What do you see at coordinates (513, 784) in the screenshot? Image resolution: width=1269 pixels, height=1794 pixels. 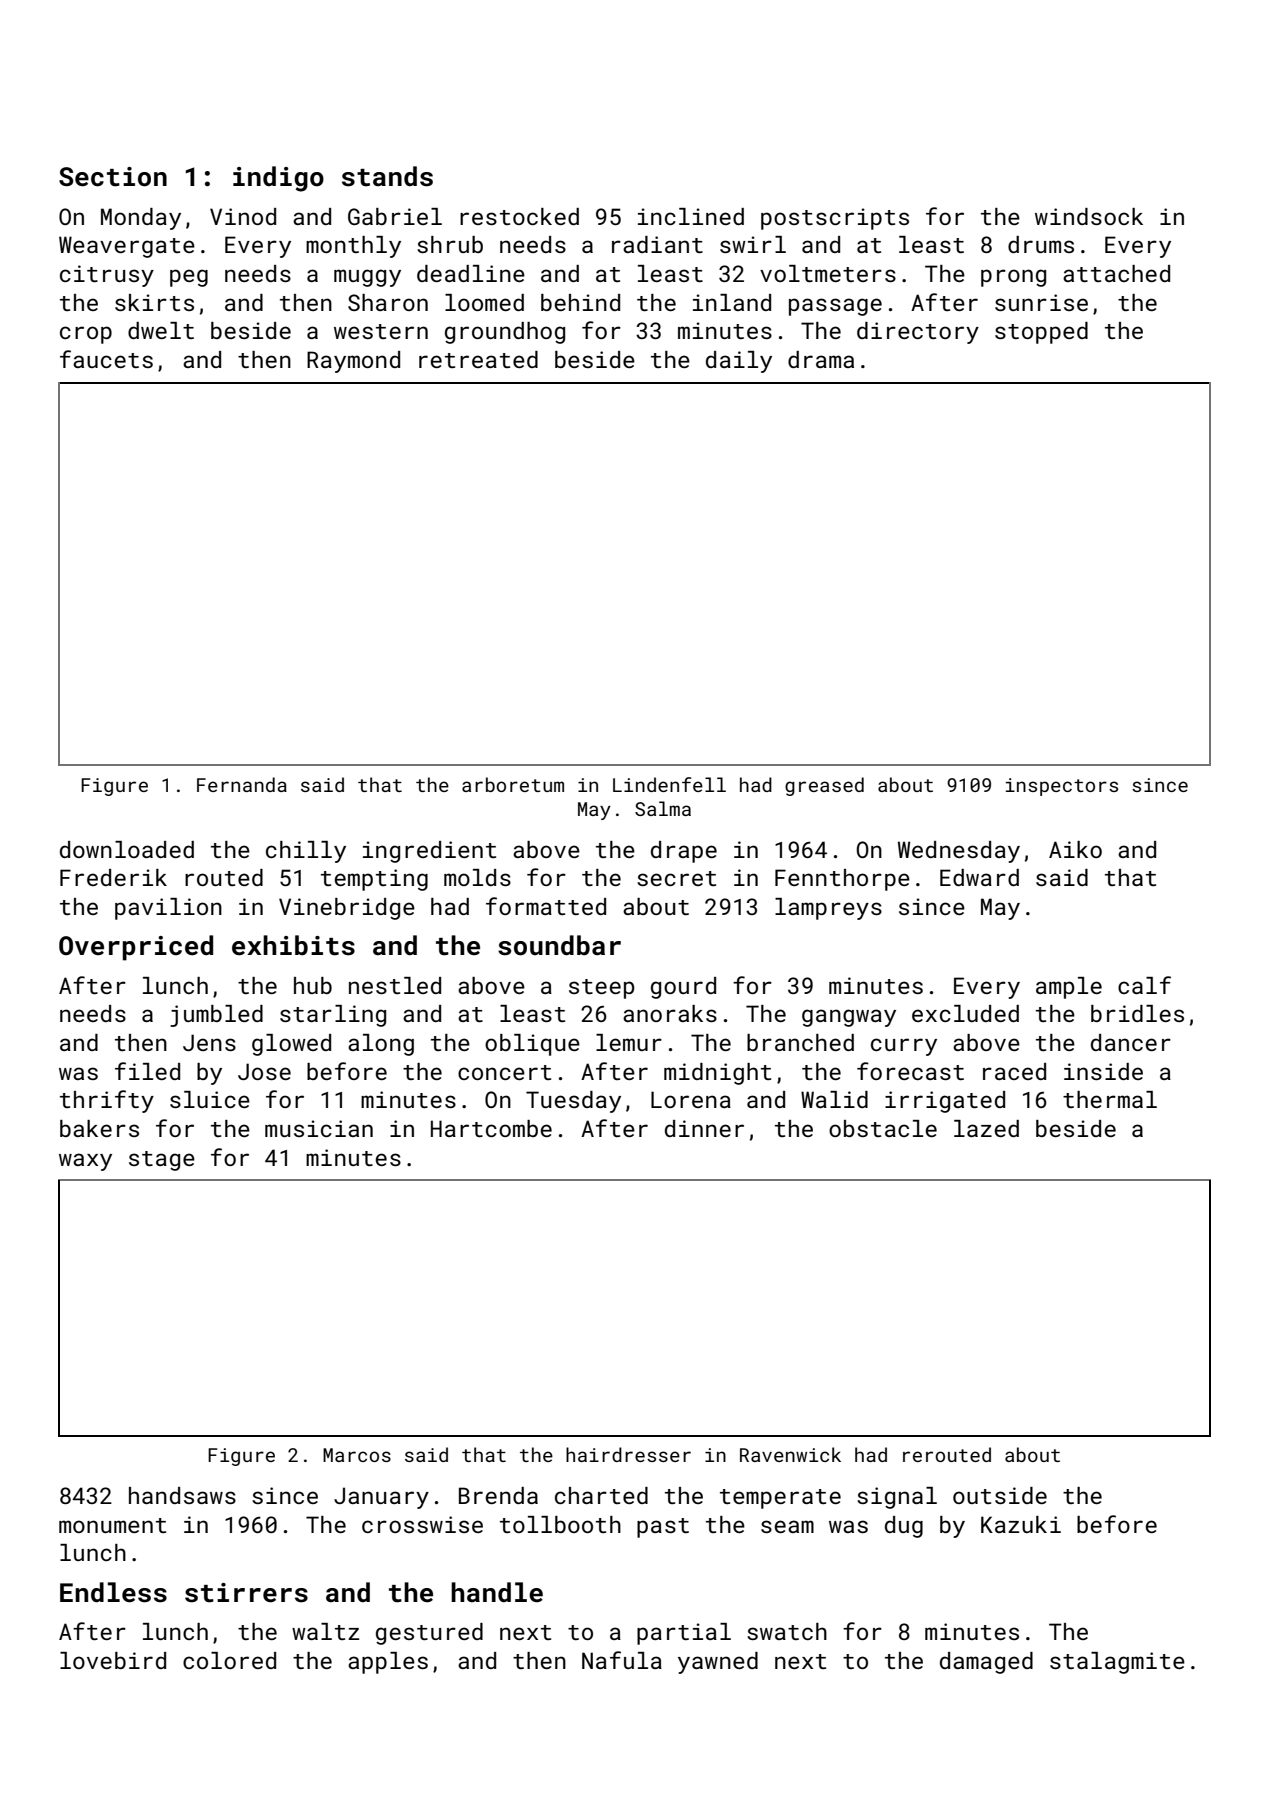 I see `arboretum` at bounding box center [513, 784].
